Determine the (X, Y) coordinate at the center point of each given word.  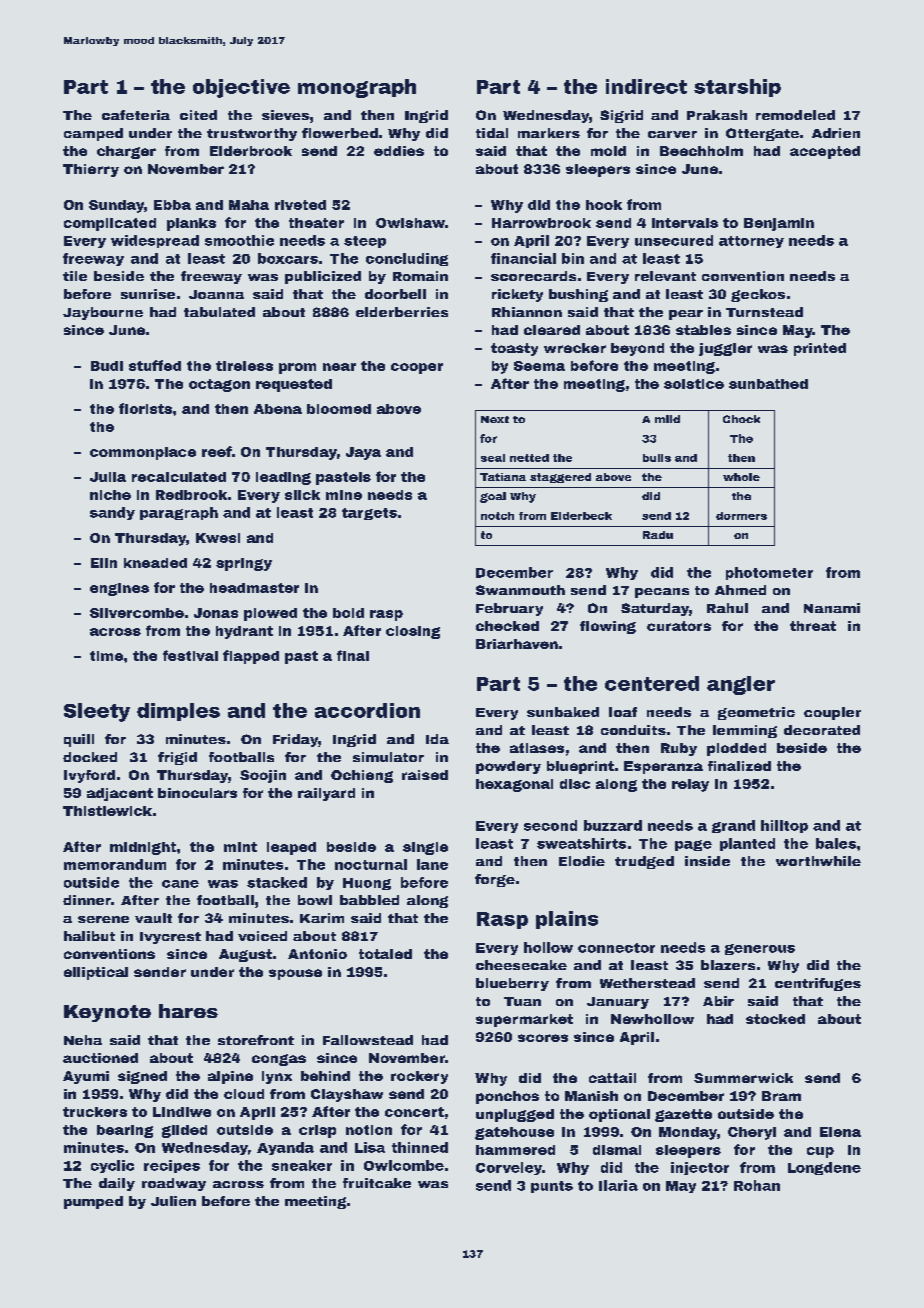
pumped (93, 1202)
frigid (177, 758)
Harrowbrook (541, 223)
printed (820, 349)
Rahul (727, 608)
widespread (155, 241)
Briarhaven (517, 644)
